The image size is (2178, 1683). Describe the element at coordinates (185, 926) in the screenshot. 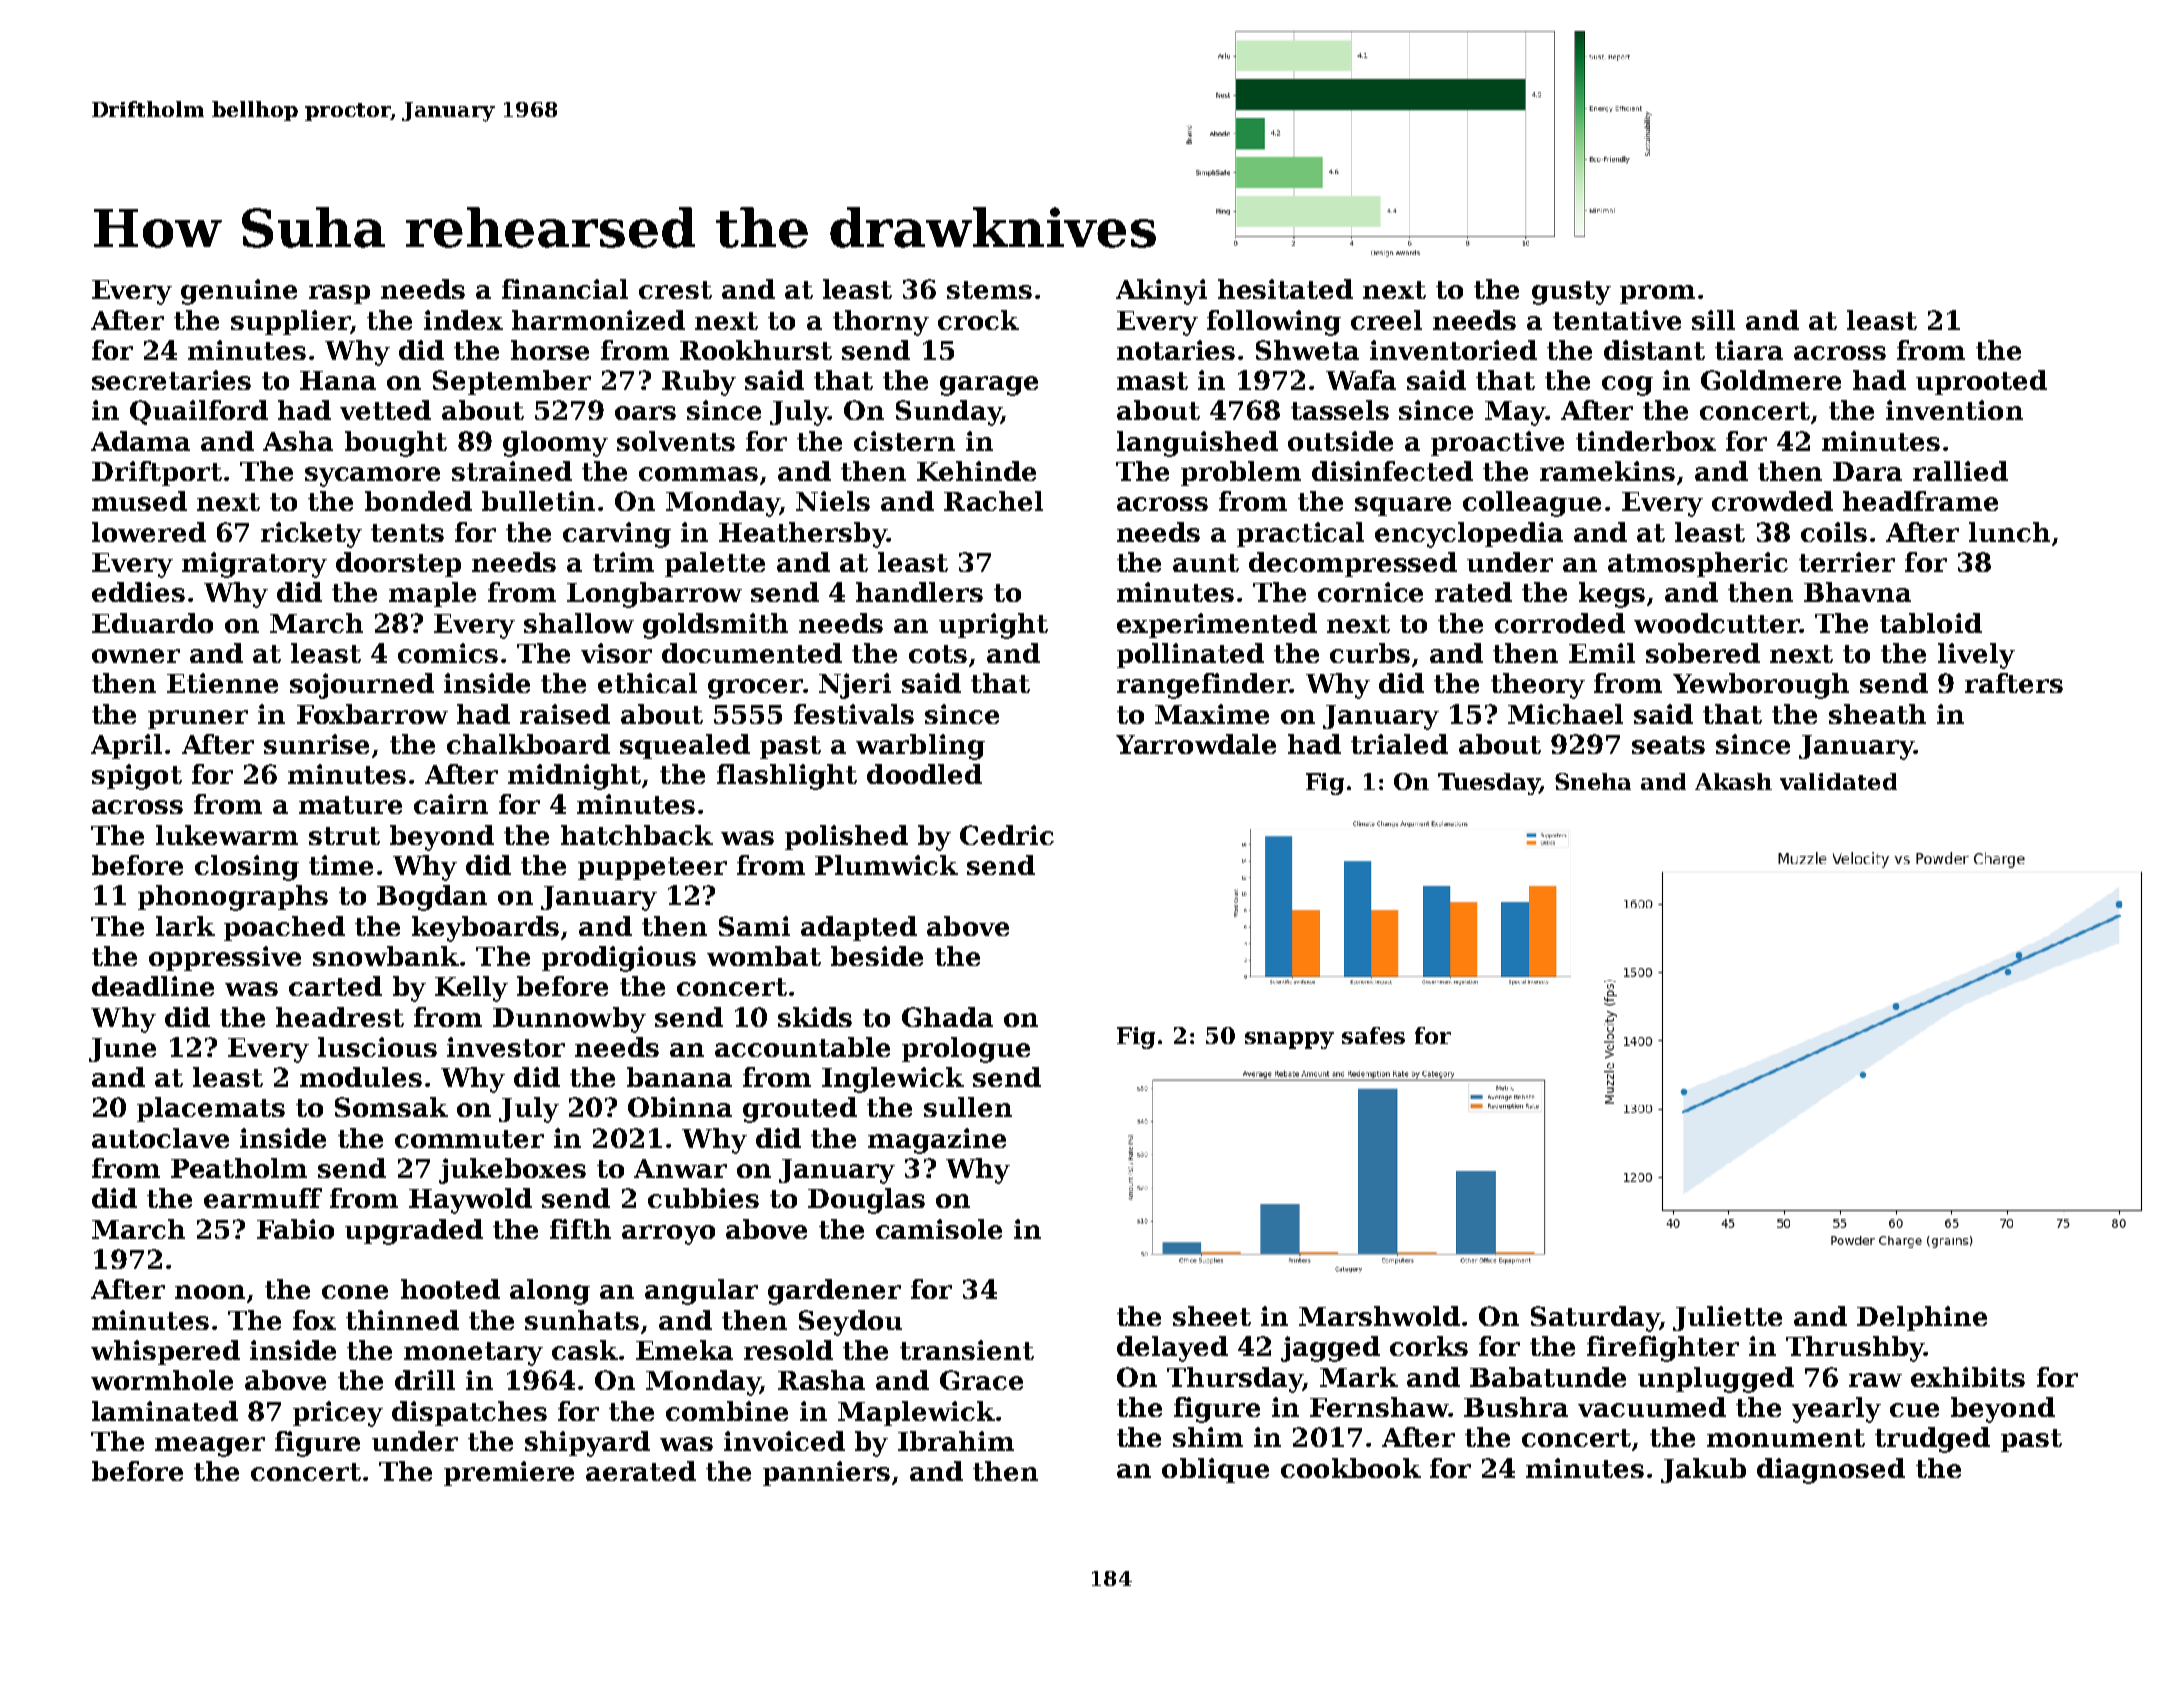

I see `lark` at that location.
